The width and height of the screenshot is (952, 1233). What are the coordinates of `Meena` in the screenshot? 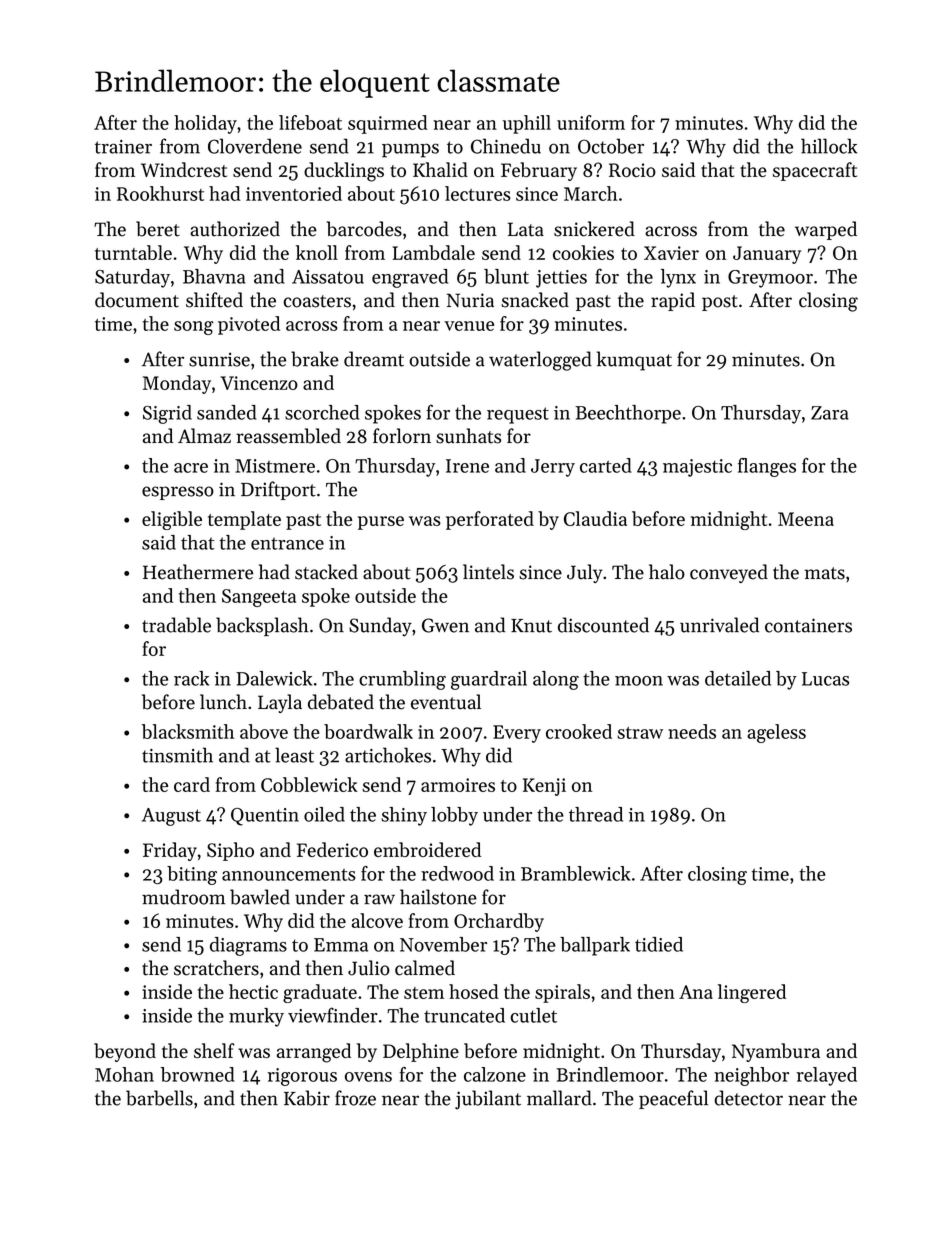 It's located at (806, 519).
